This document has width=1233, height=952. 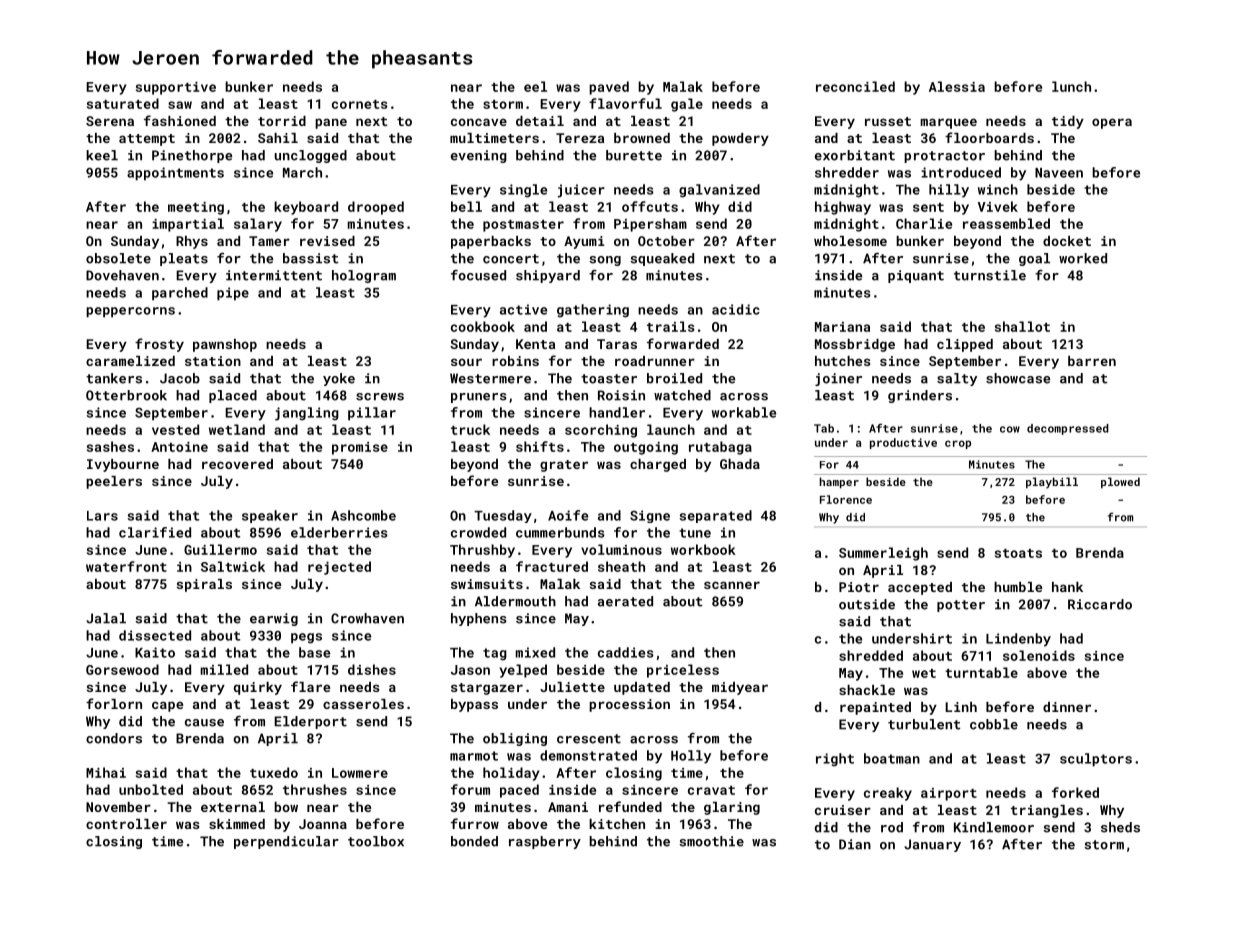 I want to click on perpendicular, so click(x=286, y=842).
